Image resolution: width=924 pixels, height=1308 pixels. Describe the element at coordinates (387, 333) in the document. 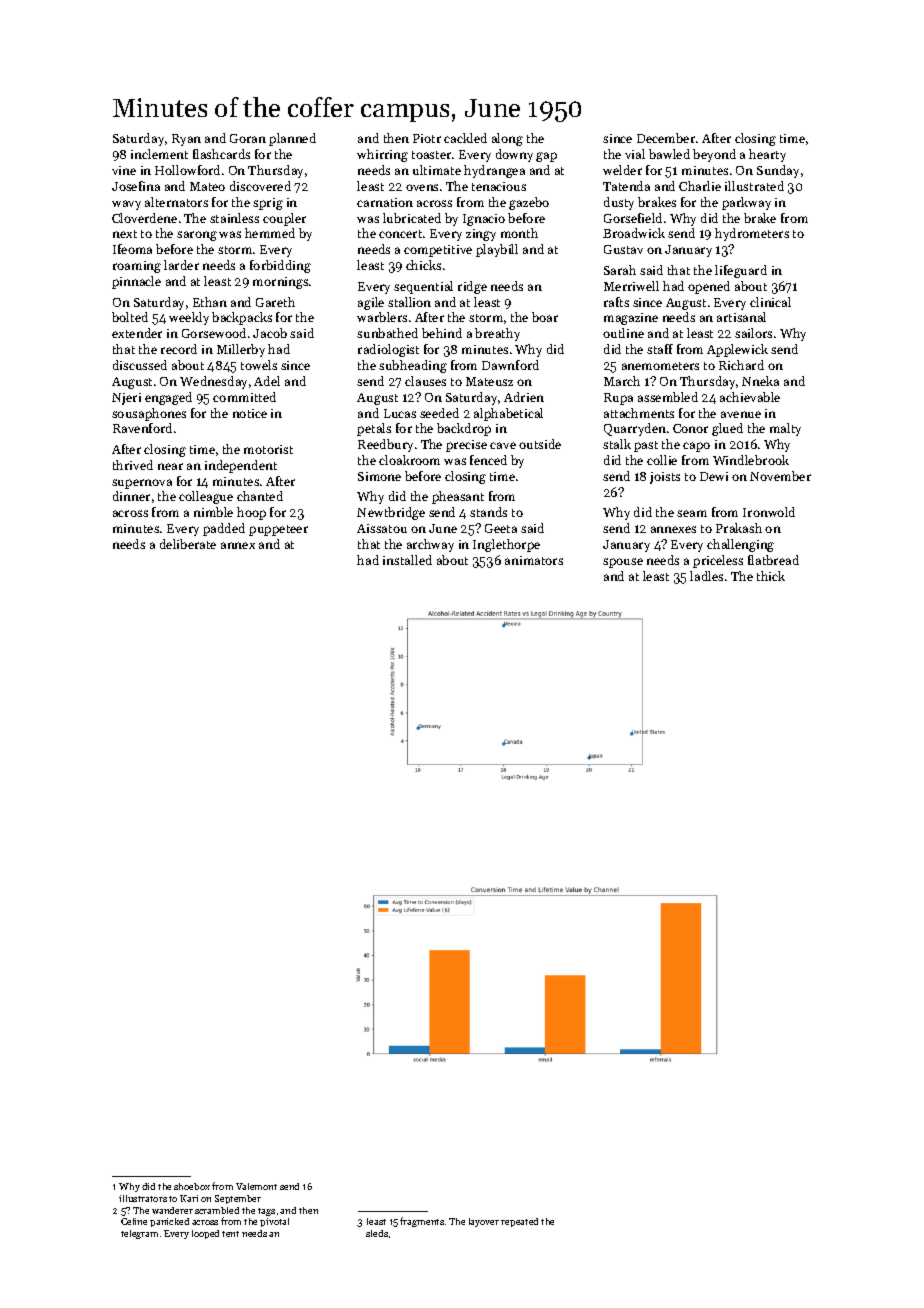

I see `sunbathed` at that location.
